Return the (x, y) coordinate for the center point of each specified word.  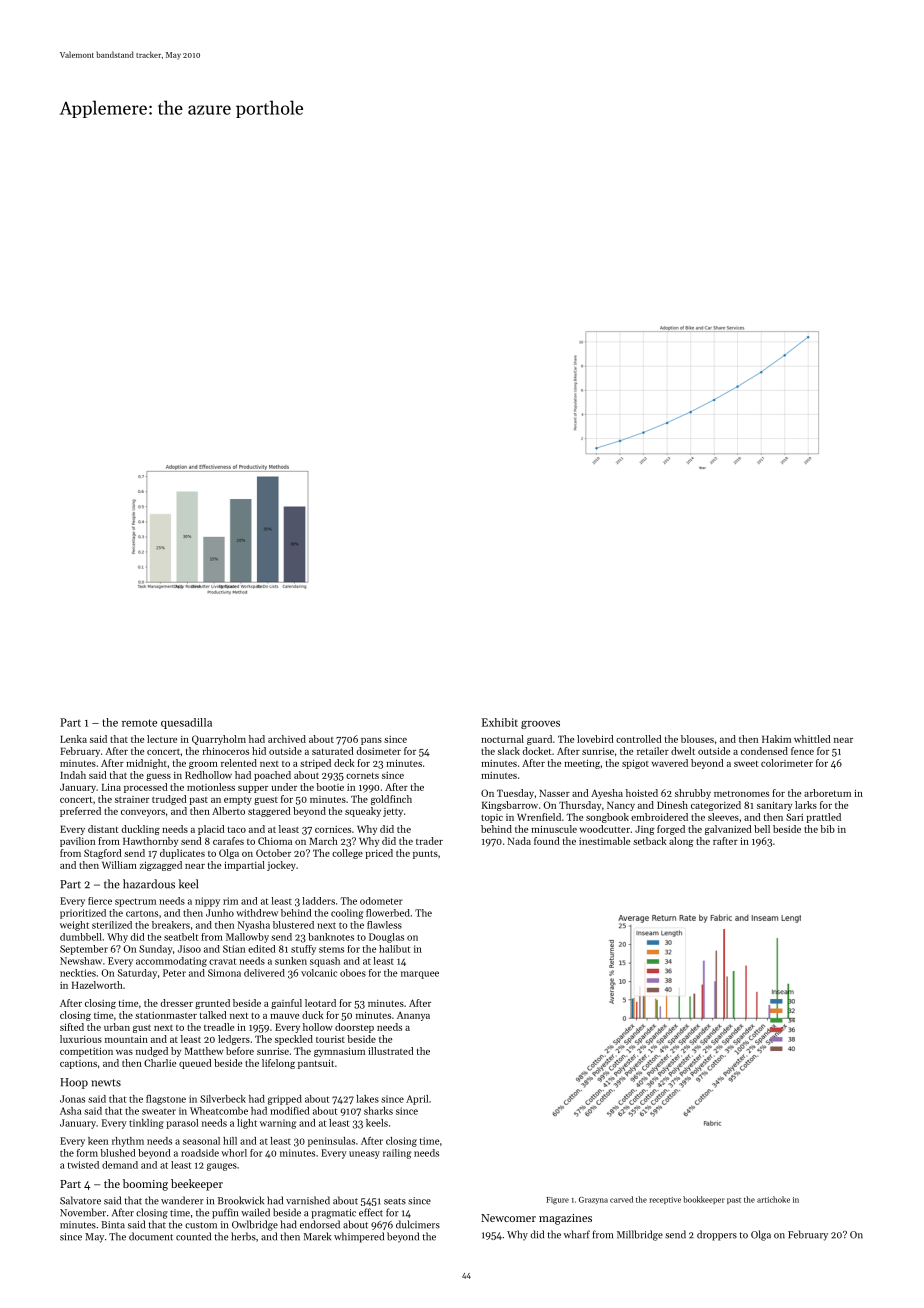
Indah (73, 775)
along (681, 842)
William (119, 865)
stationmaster (166, 1015)
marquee (420, 975)
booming (145, 1185)
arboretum (827, 793)
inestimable (604, 841)
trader (429, 841)
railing (397, 1154)
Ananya (413, 1016)
